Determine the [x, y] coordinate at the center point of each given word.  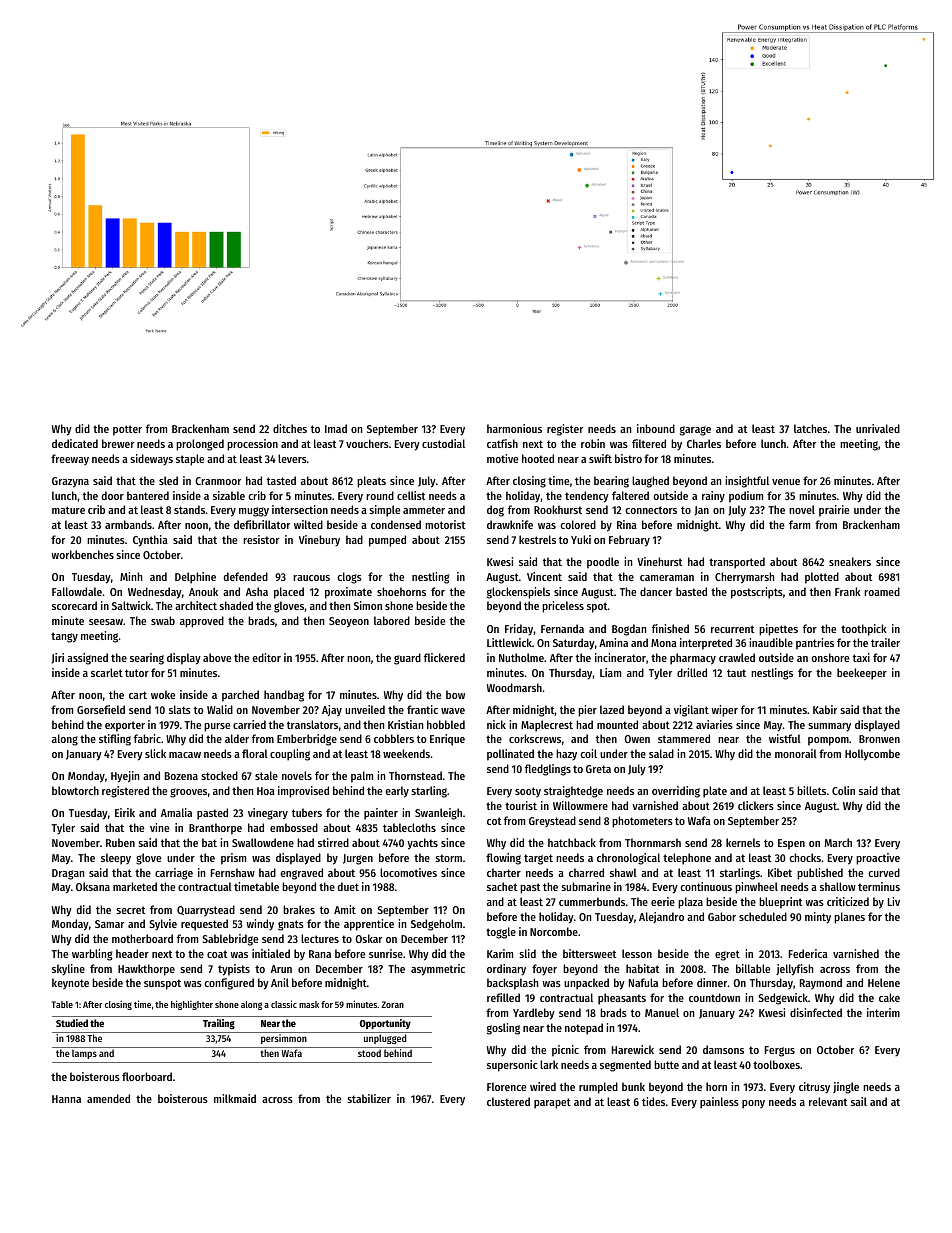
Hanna [66, 1099]
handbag [284, 696]
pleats [371, 482]
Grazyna [70, 482]
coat [217, 954]
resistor [261, 539]
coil [588, 753]
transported [737, 563]
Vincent [544, 576]
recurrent [732, 629]
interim [883, 1012]
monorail [796, 753]
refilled [503, 997]
